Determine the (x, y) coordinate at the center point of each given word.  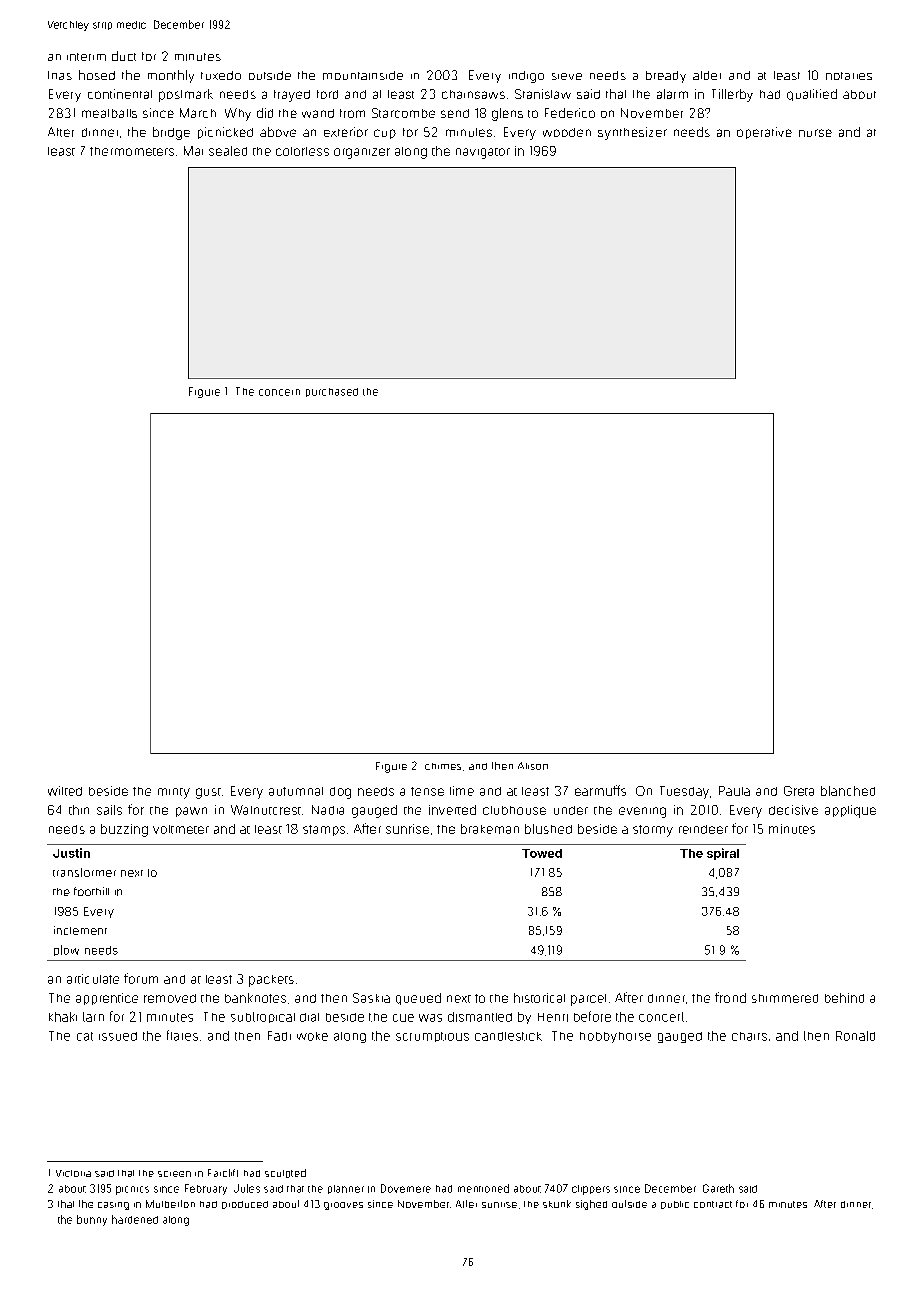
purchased (332, 392)
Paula (734, 791)
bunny (92, 1220)
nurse (815, 133)
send (455, 113)
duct (124, 56)
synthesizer (632, 133)
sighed (591, 1205)
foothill (91, 891)
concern (279, 392)
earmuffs (600, 790)
